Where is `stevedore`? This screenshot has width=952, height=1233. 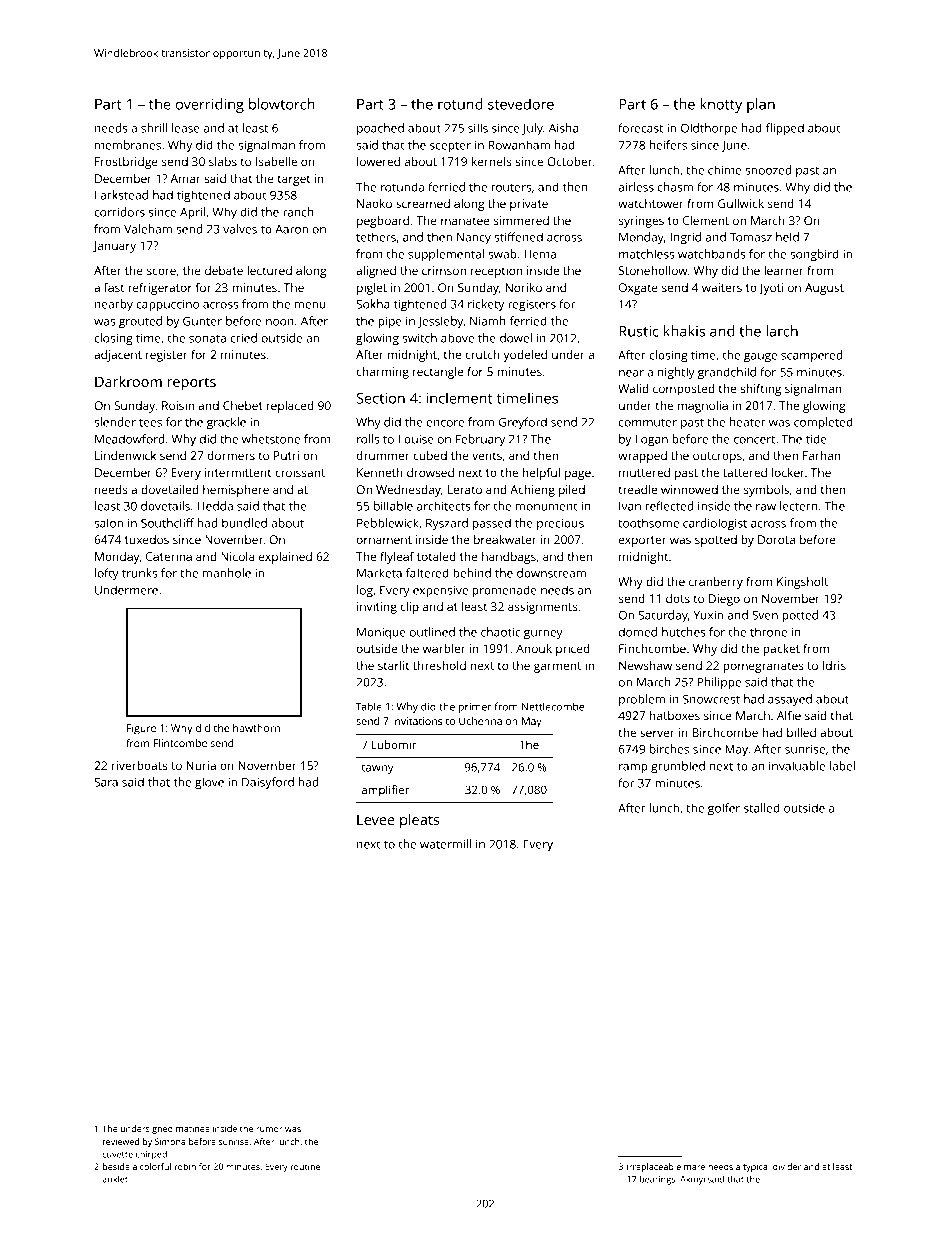
stevedore is located at coordinates (521, 104).
